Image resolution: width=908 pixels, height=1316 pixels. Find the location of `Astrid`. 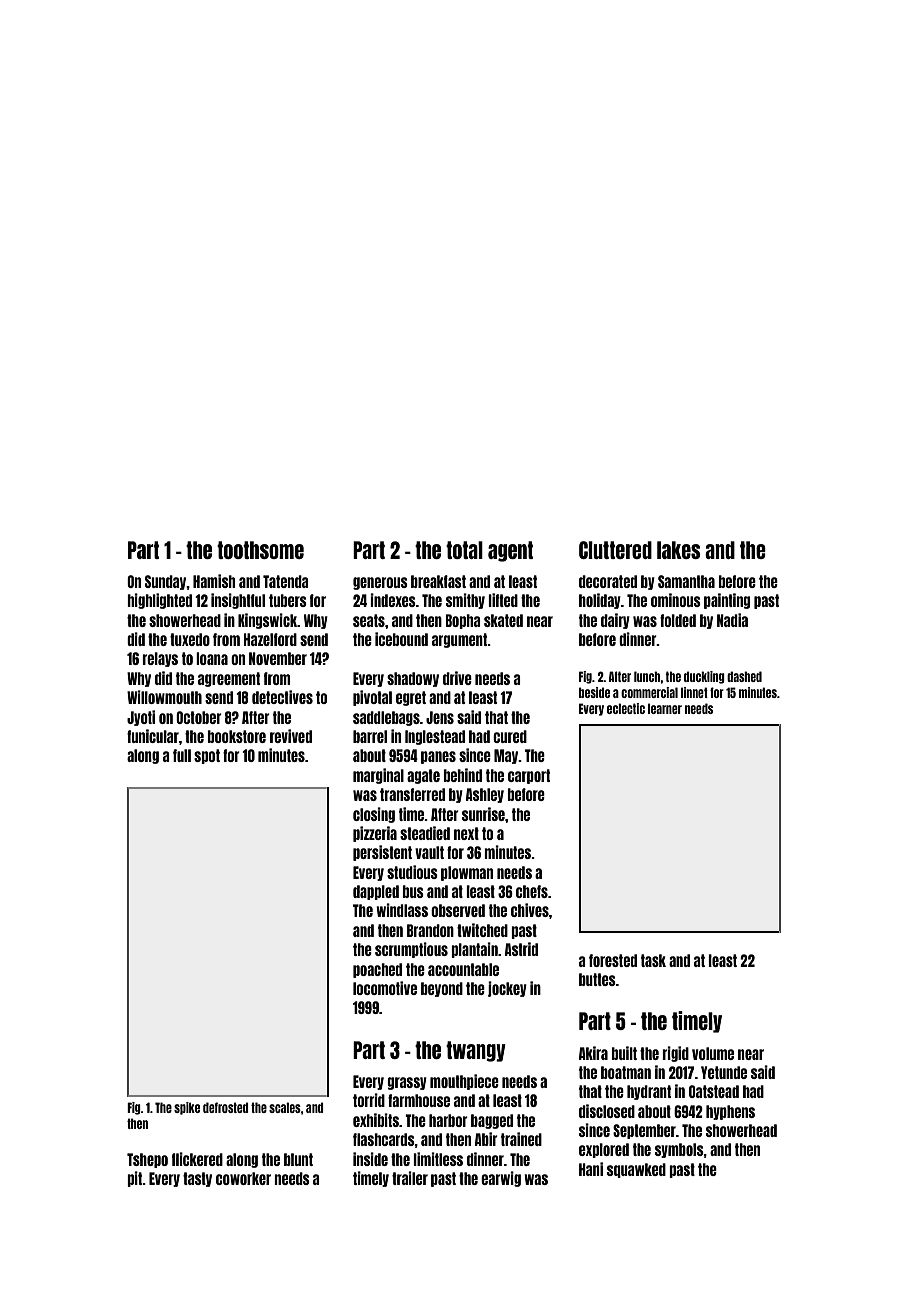

Astrid is located at coordinates (521, 949).
